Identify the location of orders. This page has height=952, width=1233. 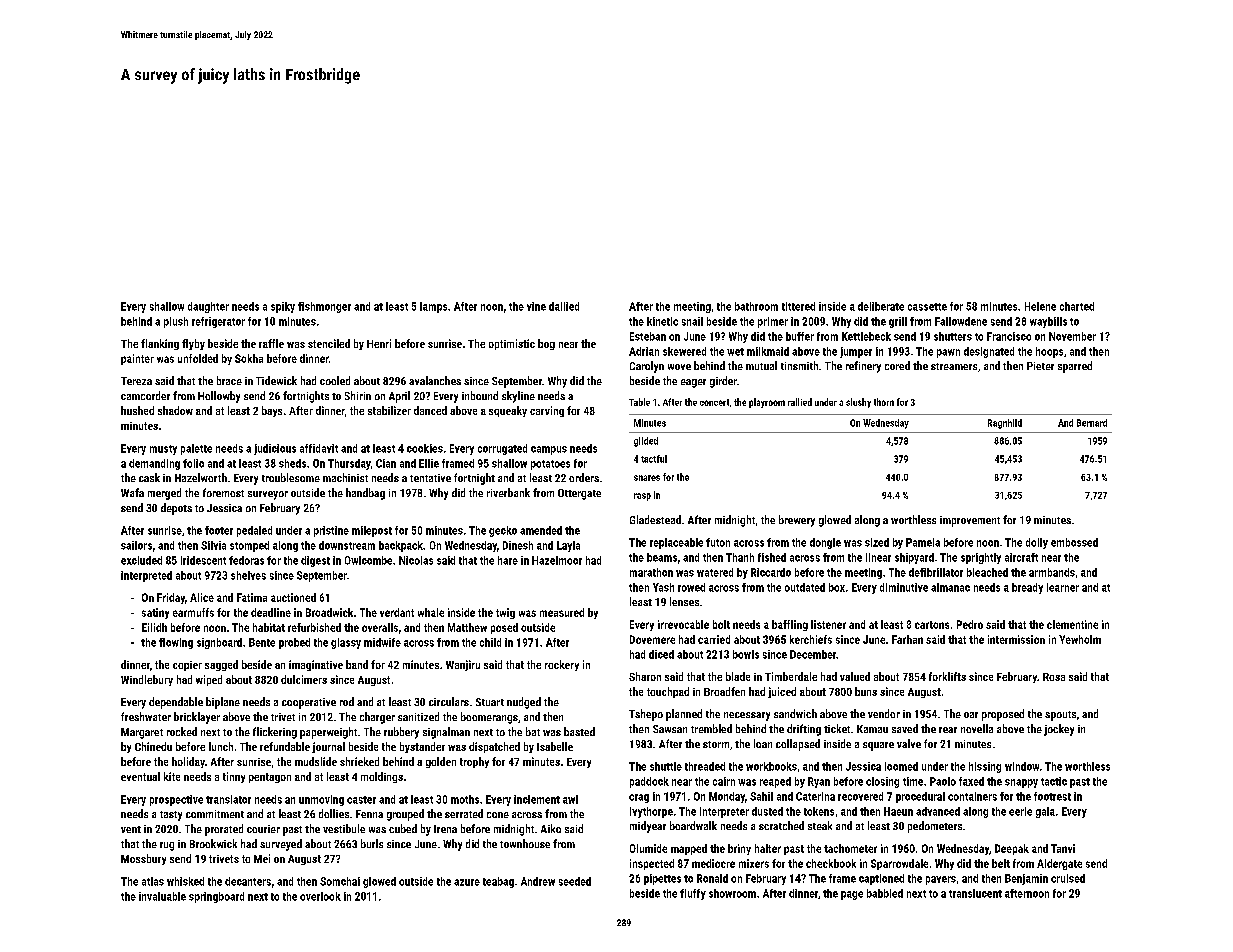
(584, 477).
